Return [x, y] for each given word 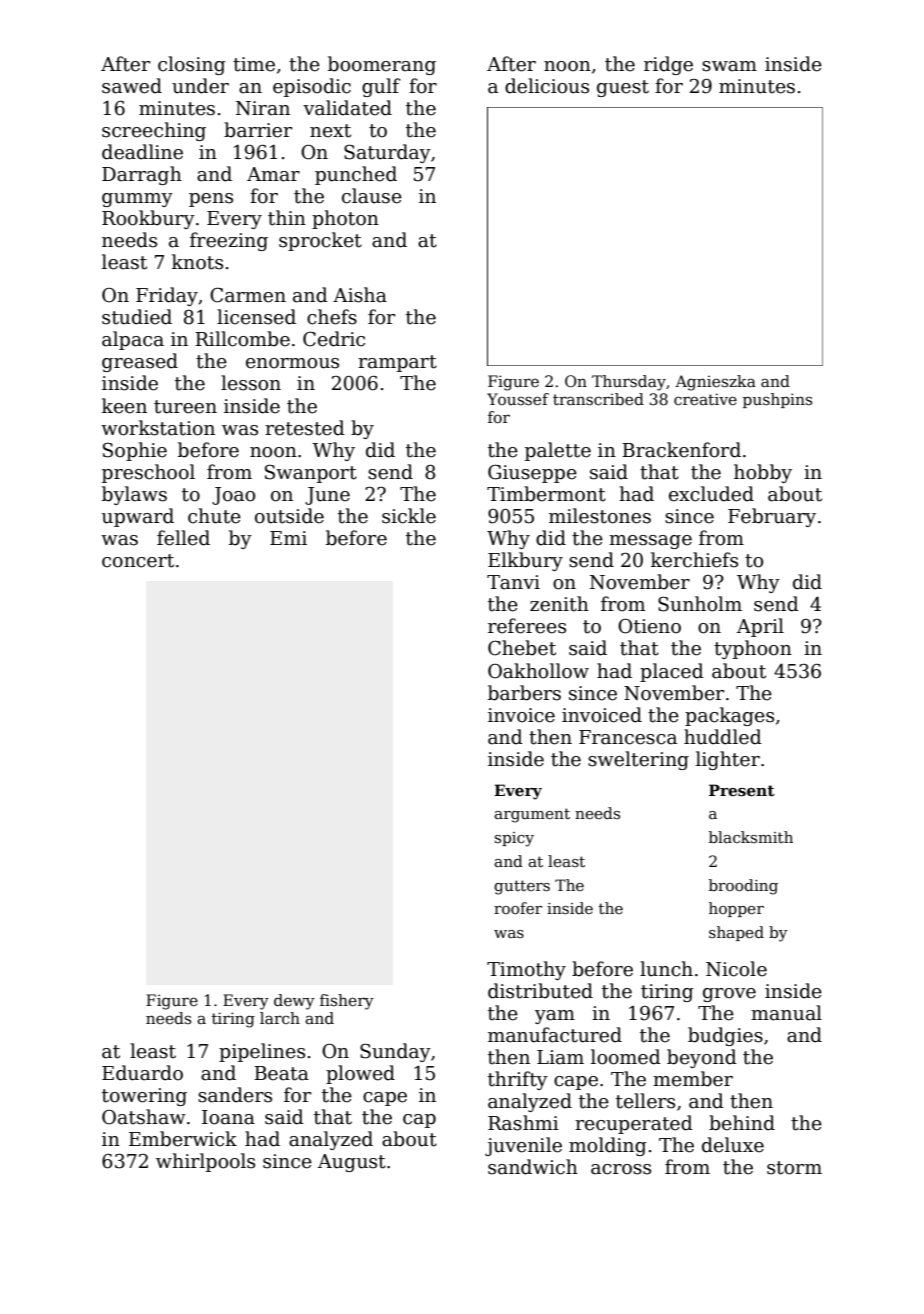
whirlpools [205, 1162]
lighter [728, 760]
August [352, 1163]
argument [532, 815]
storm [794, 1168]
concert [138, 561]
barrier [258, 130]
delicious [547, 86]
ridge [668, 65]
